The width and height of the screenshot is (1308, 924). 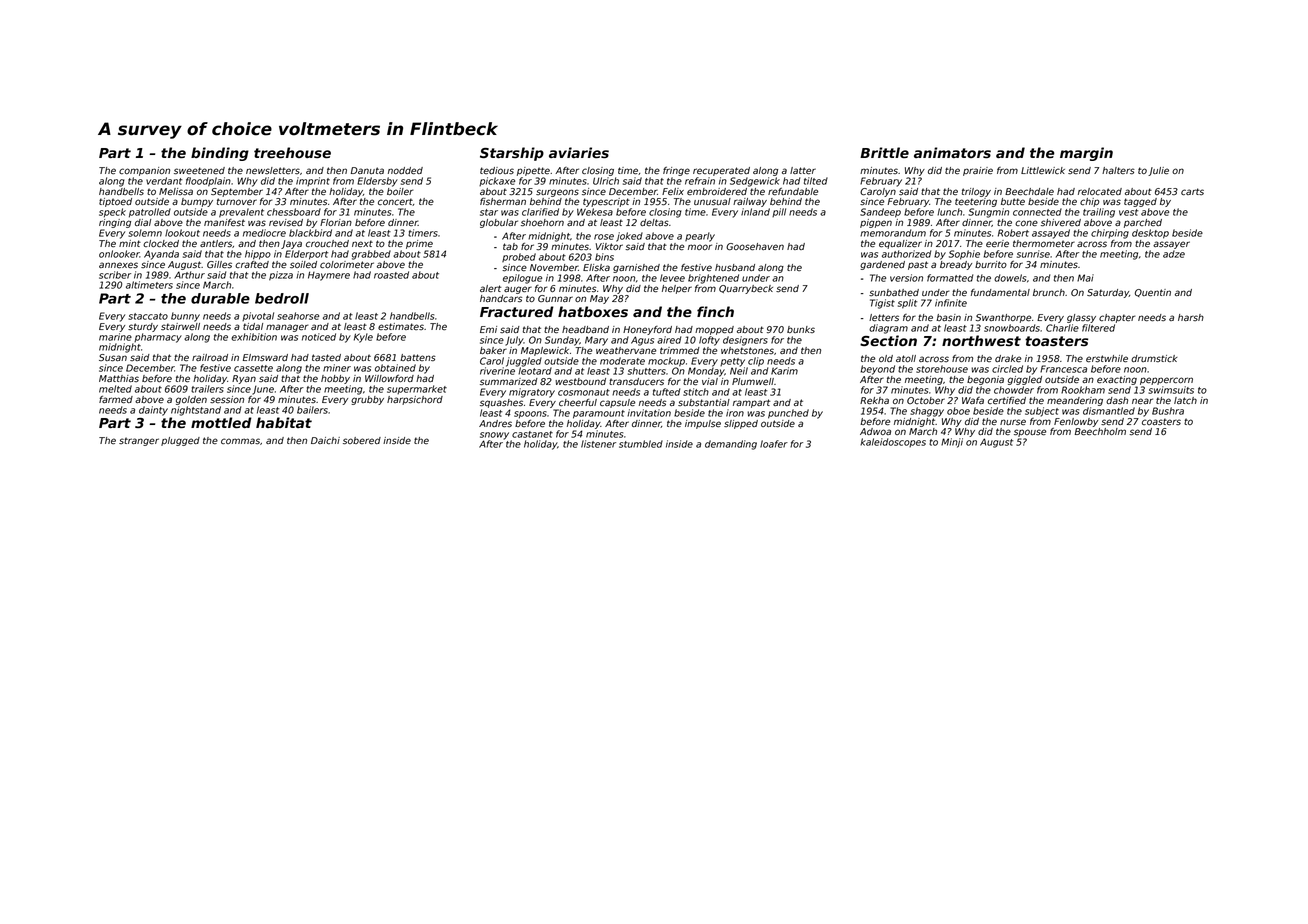 What do you see at coordinates (964, 255) in the screenshot?
I see `Sophie` at bounding box center [964, 255].
